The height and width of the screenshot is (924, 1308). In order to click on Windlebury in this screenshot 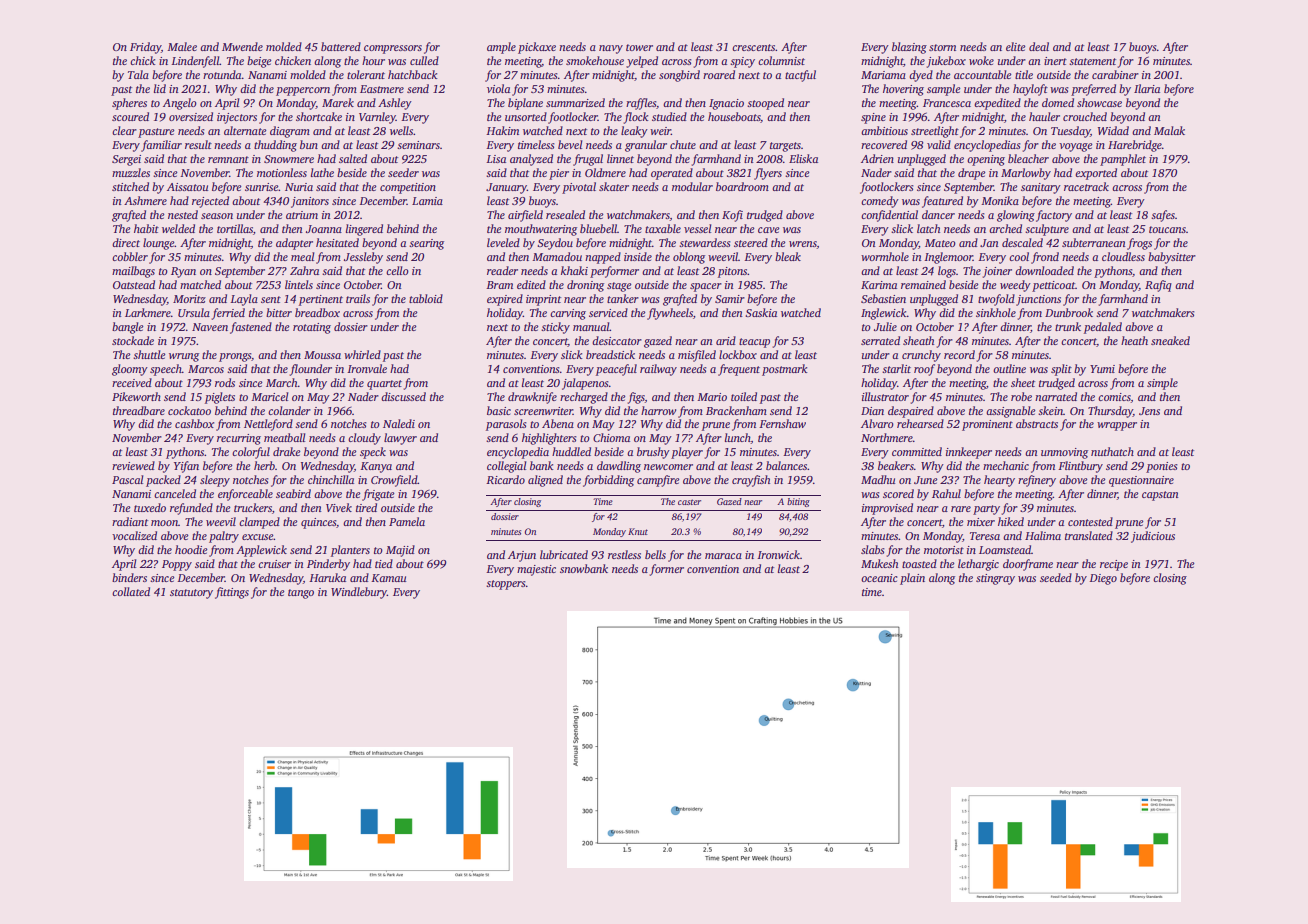, I will do `click(359, 593)`.
